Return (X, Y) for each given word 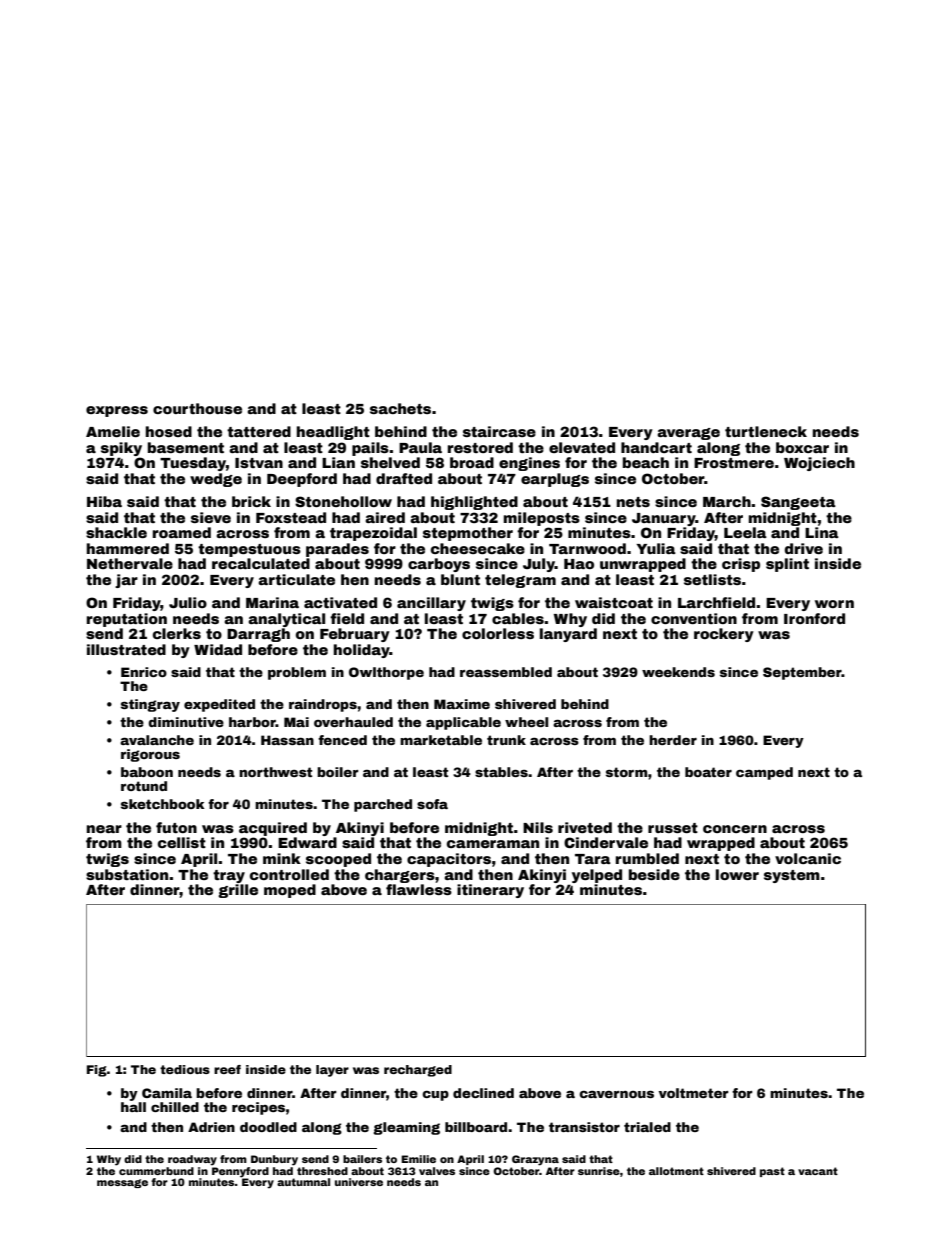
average (688, 434)
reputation (127, 620)
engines (529, 464)
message (122, 1183)
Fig (97, 1071)
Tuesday (193, 464)
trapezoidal (373, 534)
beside (654, 874)
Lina (822, 532)
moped (290, 891)
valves (437, 1171)
